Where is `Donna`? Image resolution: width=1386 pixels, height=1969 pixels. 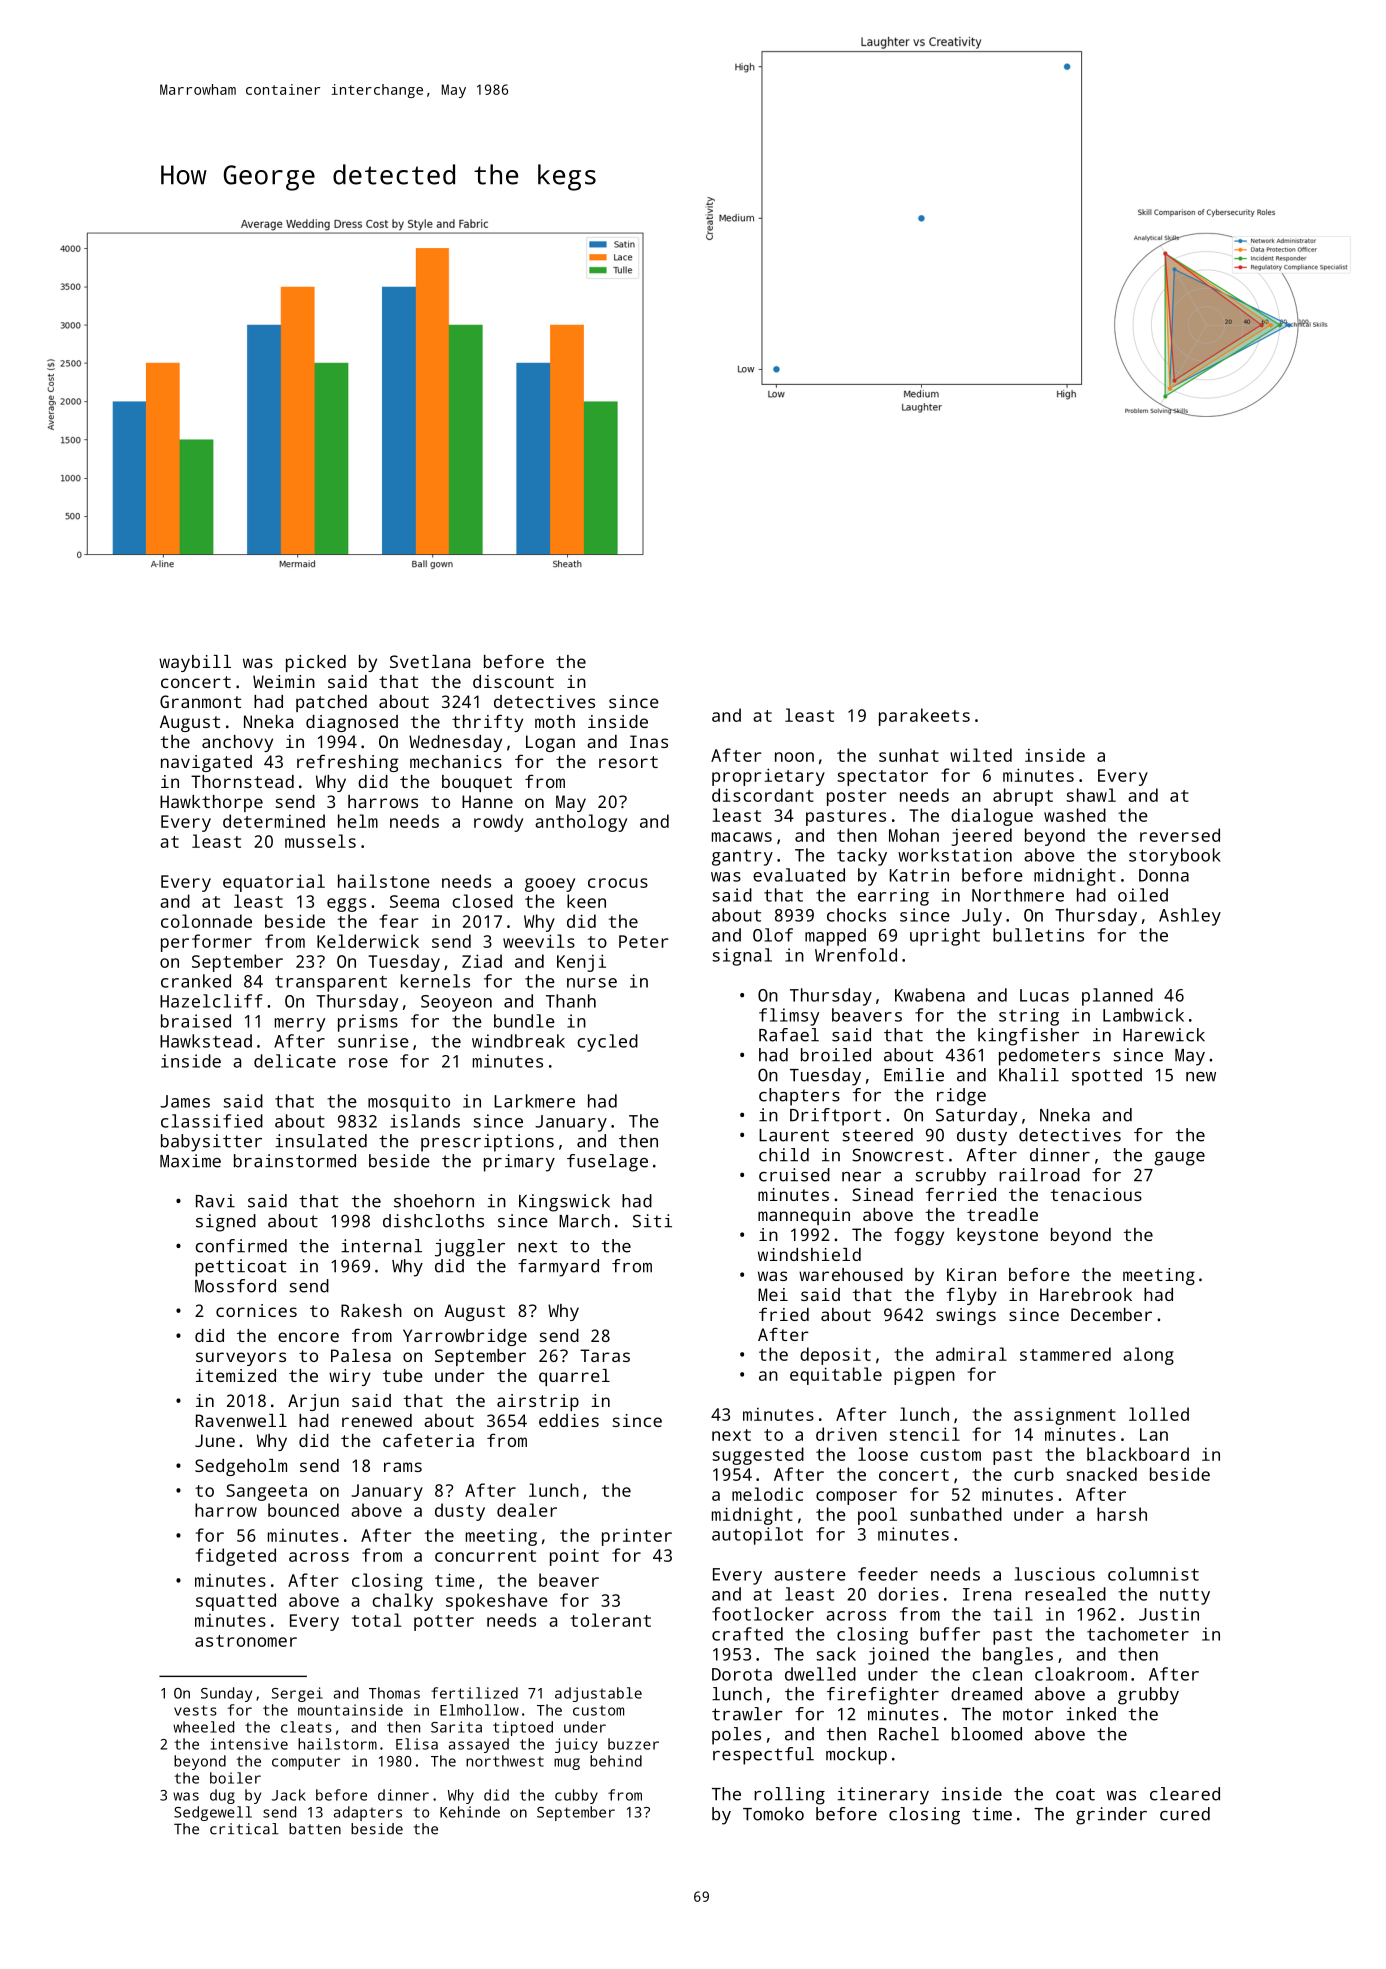
Donna is located at coordinates (1164, 875).
